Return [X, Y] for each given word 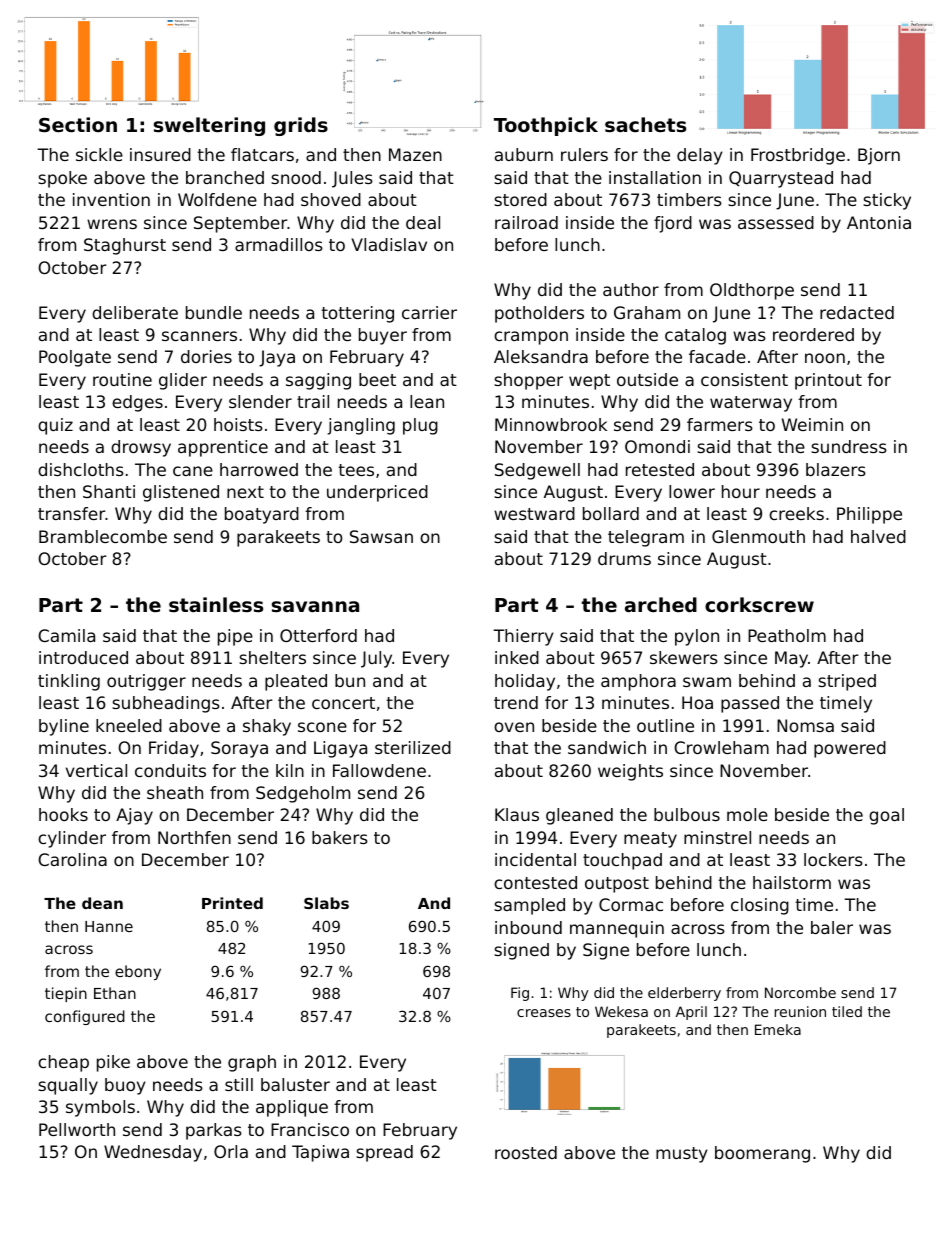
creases [544, 1013]
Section [78, 124]
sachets [645, 125]
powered [850, 749]
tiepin [66, 994]
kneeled [129, 725]
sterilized [413, 747]
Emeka [778, 1029]
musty [682, 1155]
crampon [531, 338]
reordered [813, 334]
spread [384, 1153]
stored [520, 199]
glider [183, 381]
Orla [231, 1151]
